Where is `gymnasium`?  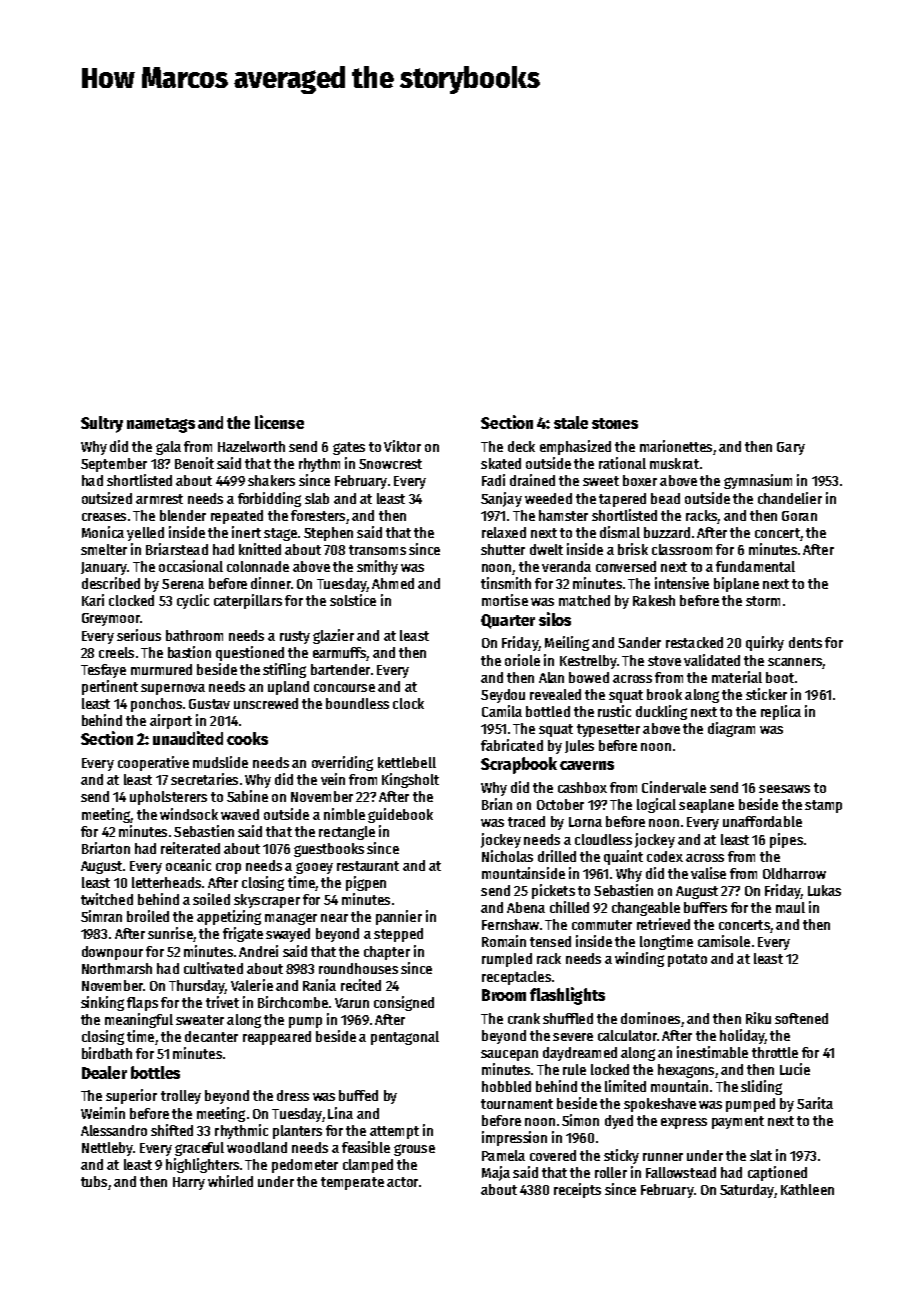 gymnasium is located at coordinates (758, 481).
